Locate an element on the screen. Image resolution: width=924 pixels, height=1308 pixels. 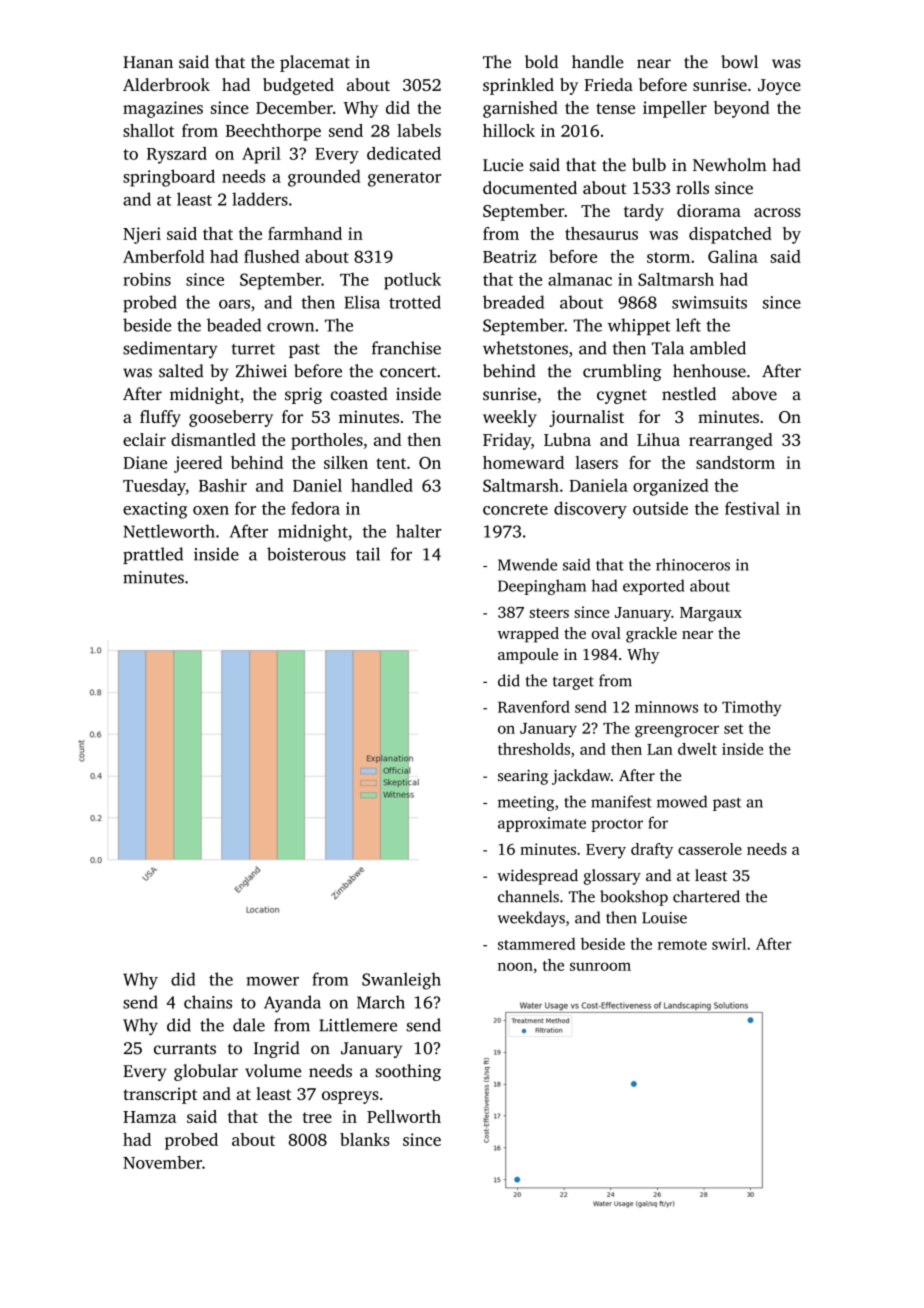
tree is located at coordinates (317, 1117).
